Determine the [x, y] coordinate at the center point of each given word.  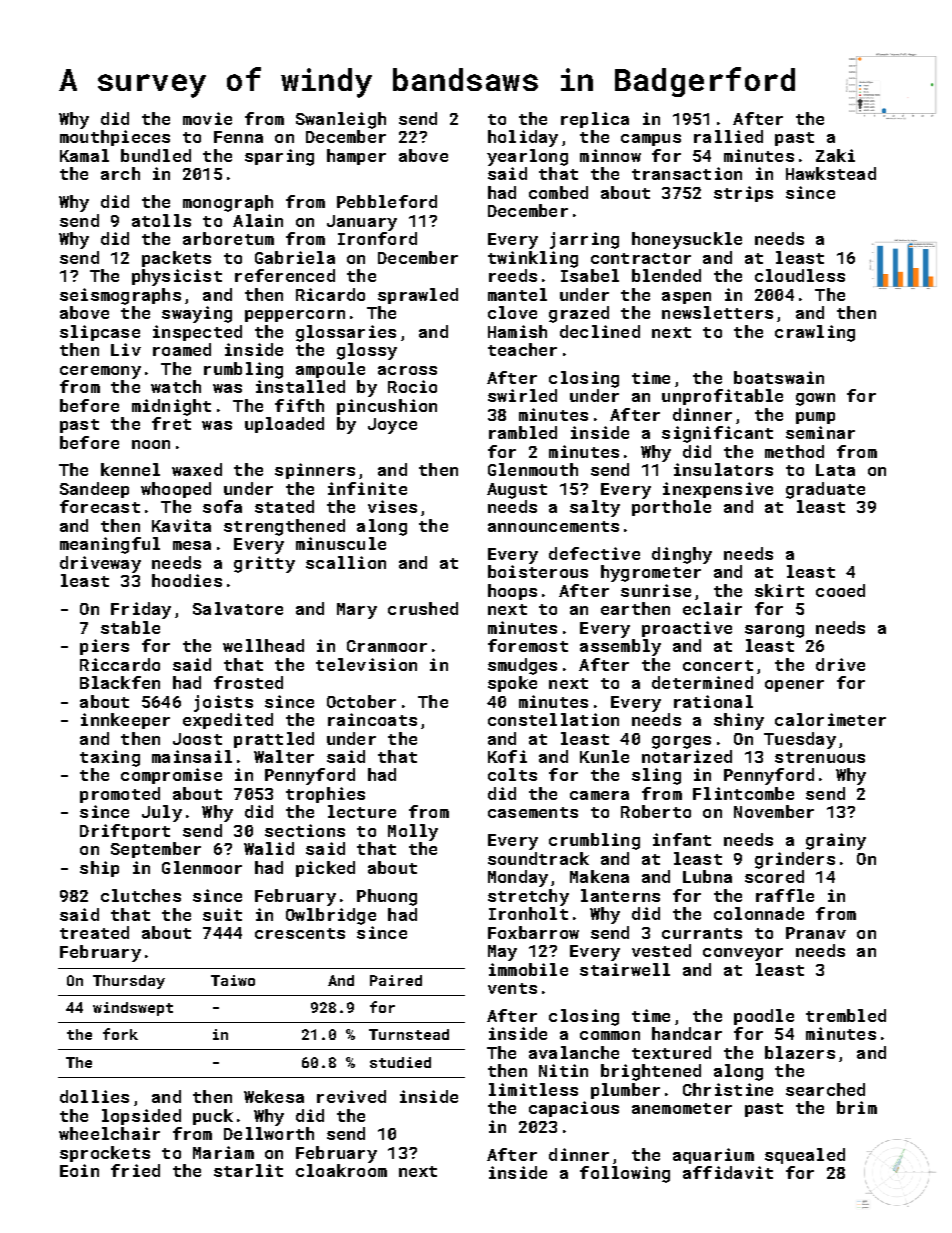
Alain [258, 220]
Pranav [816, 933]
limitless [533, 1089]
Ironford [377, 238]
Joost [197, 739]
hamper [356, 157]
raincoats [372, 719]
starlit [248, 1170]
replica [595, 120]
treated [94, 932]
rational [713, 701]
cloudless [800, 275]
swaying [197, 314]
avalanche [574, 1052]
